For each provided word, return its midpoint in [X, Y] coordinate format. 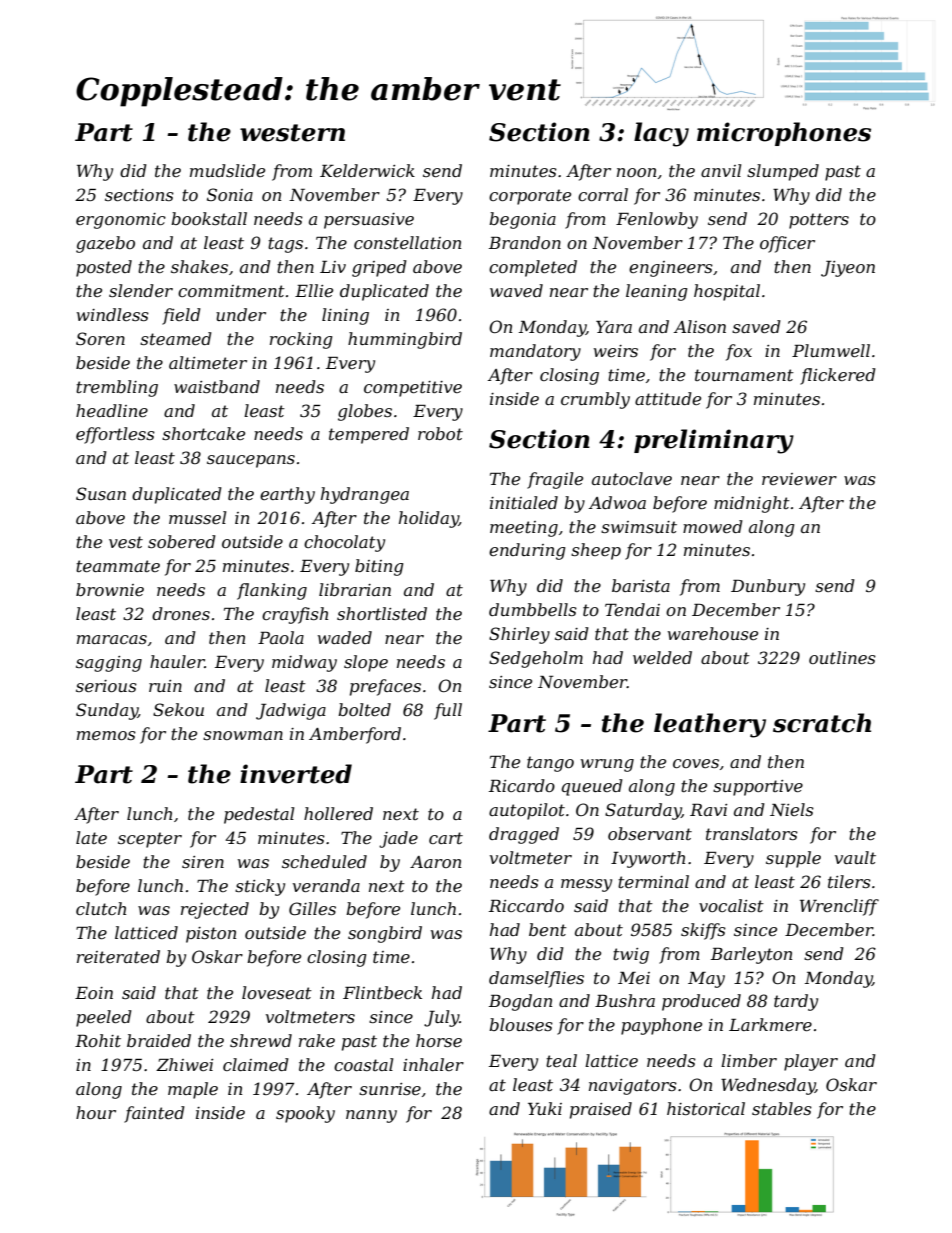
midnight [752, 504]
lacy [661, 134]
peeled [104, 1018]
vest [126, 542]
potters [819, 221]
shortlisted [382, 613]
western [292, 133]
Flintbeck [382, 992]
